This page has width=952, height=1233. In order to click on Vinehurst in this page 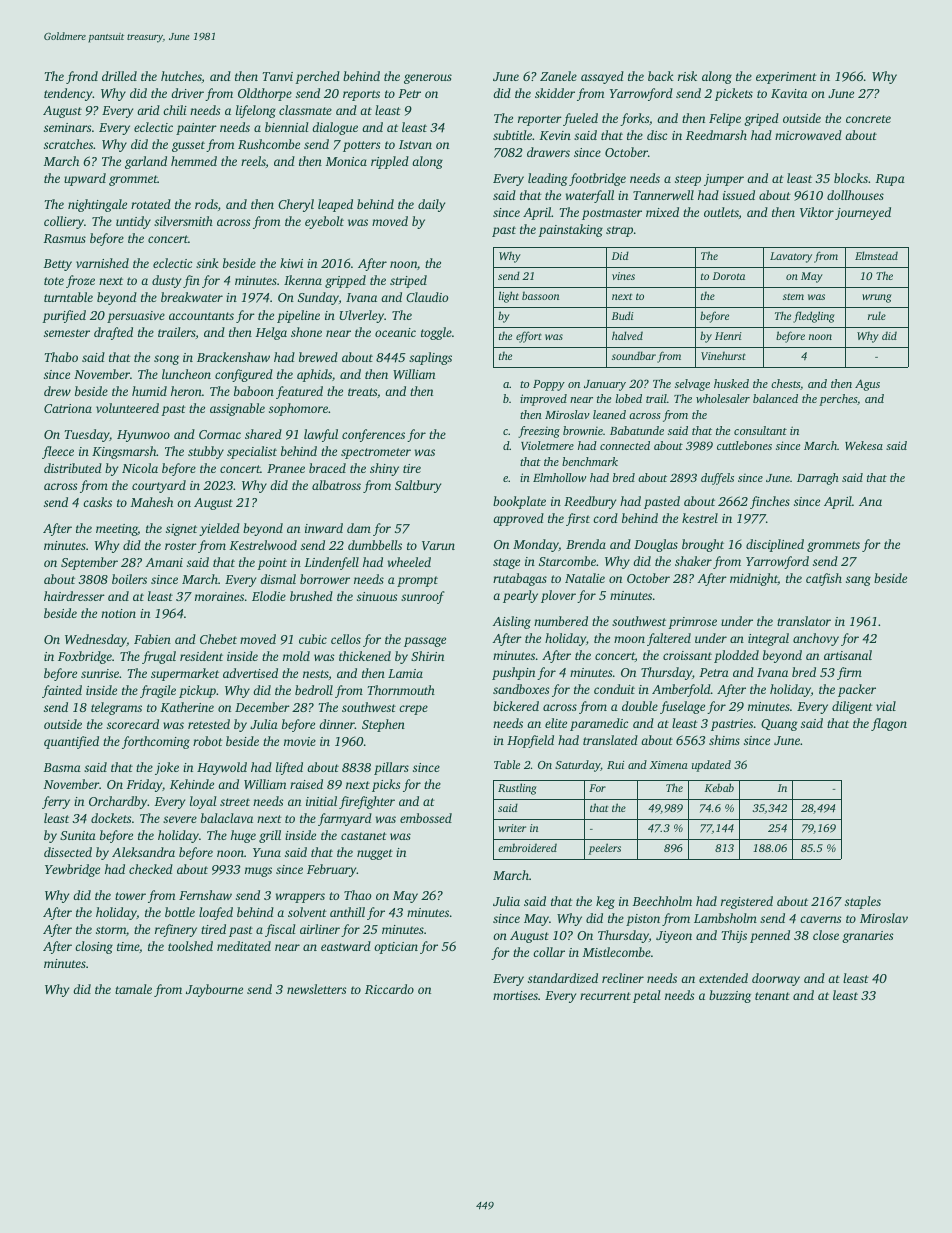, I will do `click(723, 355)`.
